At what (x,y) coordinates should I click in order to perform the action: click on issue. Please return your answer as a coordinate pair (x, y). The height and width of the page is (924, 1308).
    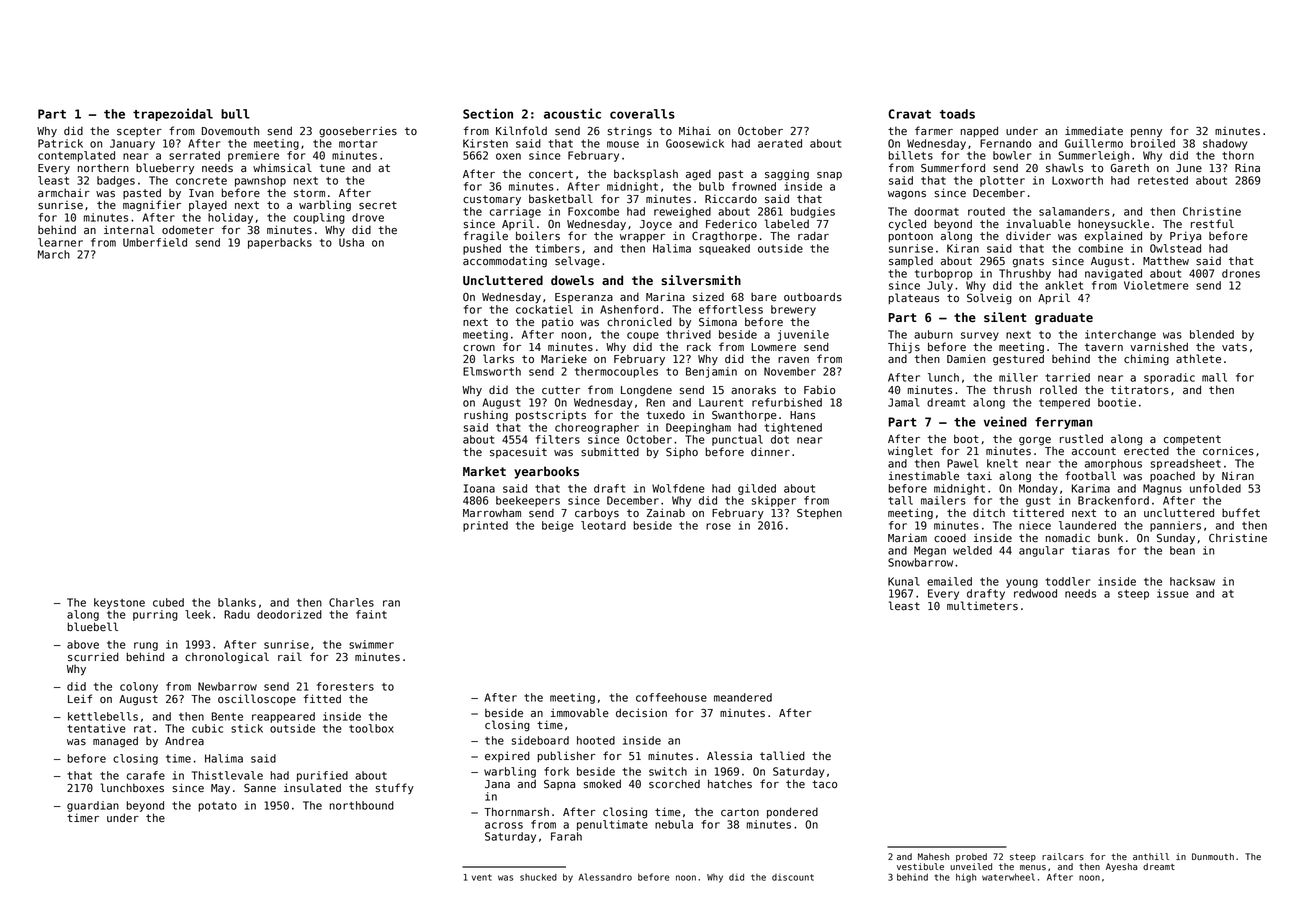
    Looking at the image, I should click on (1173, 593).
